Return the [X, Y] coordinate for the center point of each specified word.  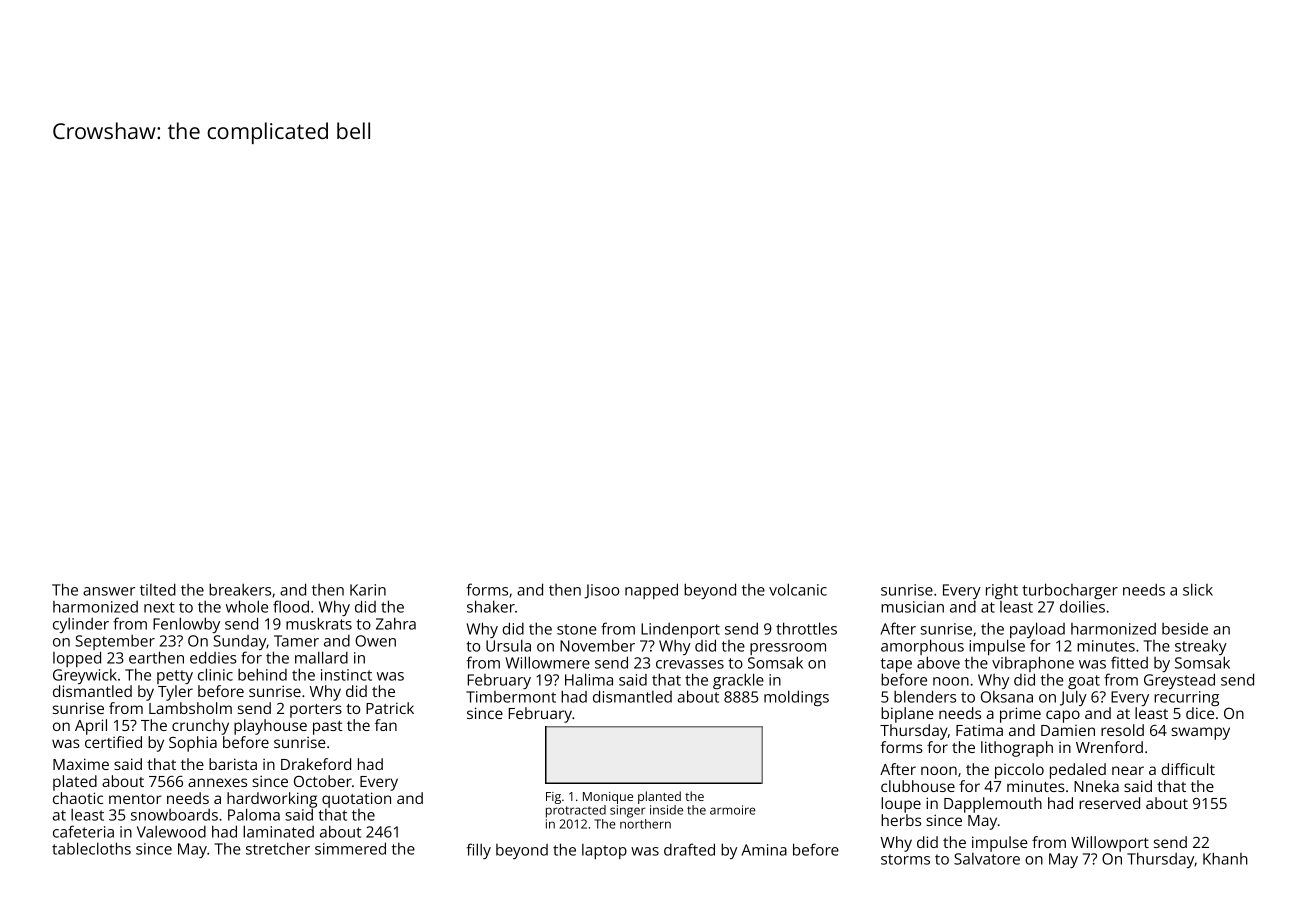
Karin [368, 590]
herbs [901, 820]
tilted [158, 589]
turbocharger [1070, 591]
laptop [604, 851]
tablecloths [91, 848]
